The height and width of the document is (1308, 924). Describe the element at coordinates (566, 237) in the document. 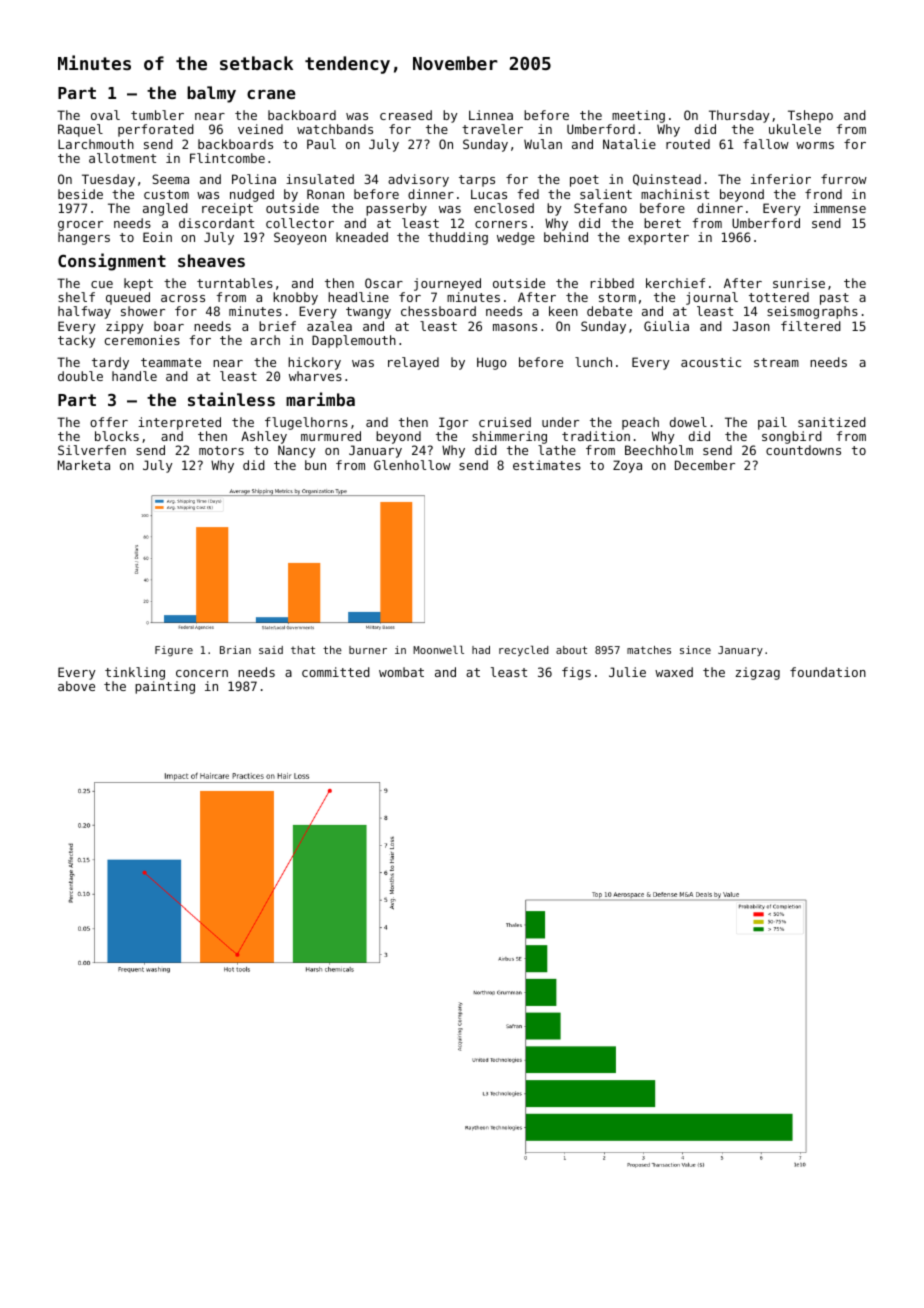

I see `behind` at that location.
